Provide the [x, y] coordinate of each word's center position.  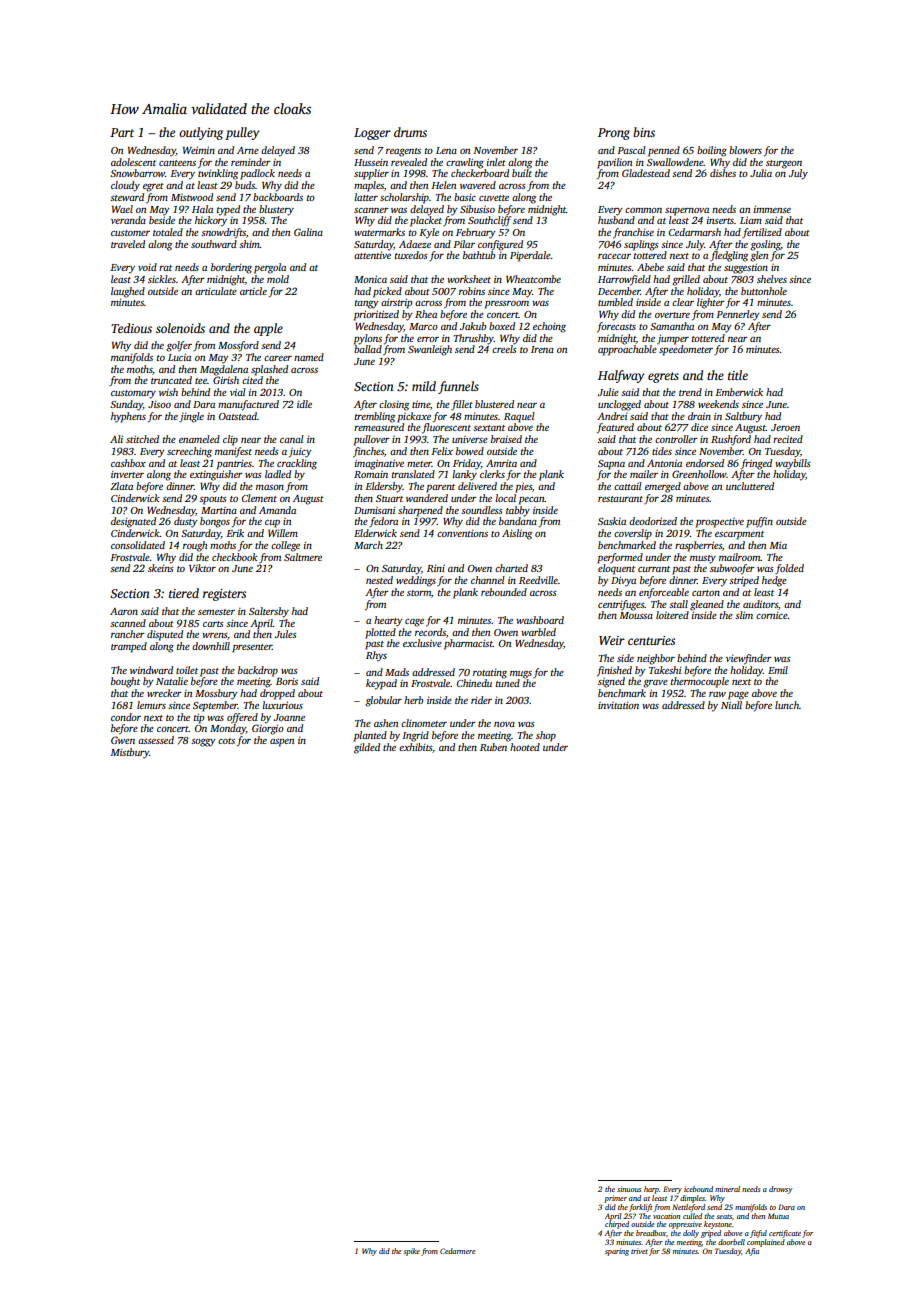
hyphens [128, 417]
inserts [720, 220]
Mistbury [130, 753]
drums [410, 132]
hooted [525, 747]
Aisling [517, 534]
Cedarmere [457, 1251]
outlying [201, 133]
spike [411, 1252]
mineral [727, 1189]
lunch [787, 705]
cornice [772, 615]
